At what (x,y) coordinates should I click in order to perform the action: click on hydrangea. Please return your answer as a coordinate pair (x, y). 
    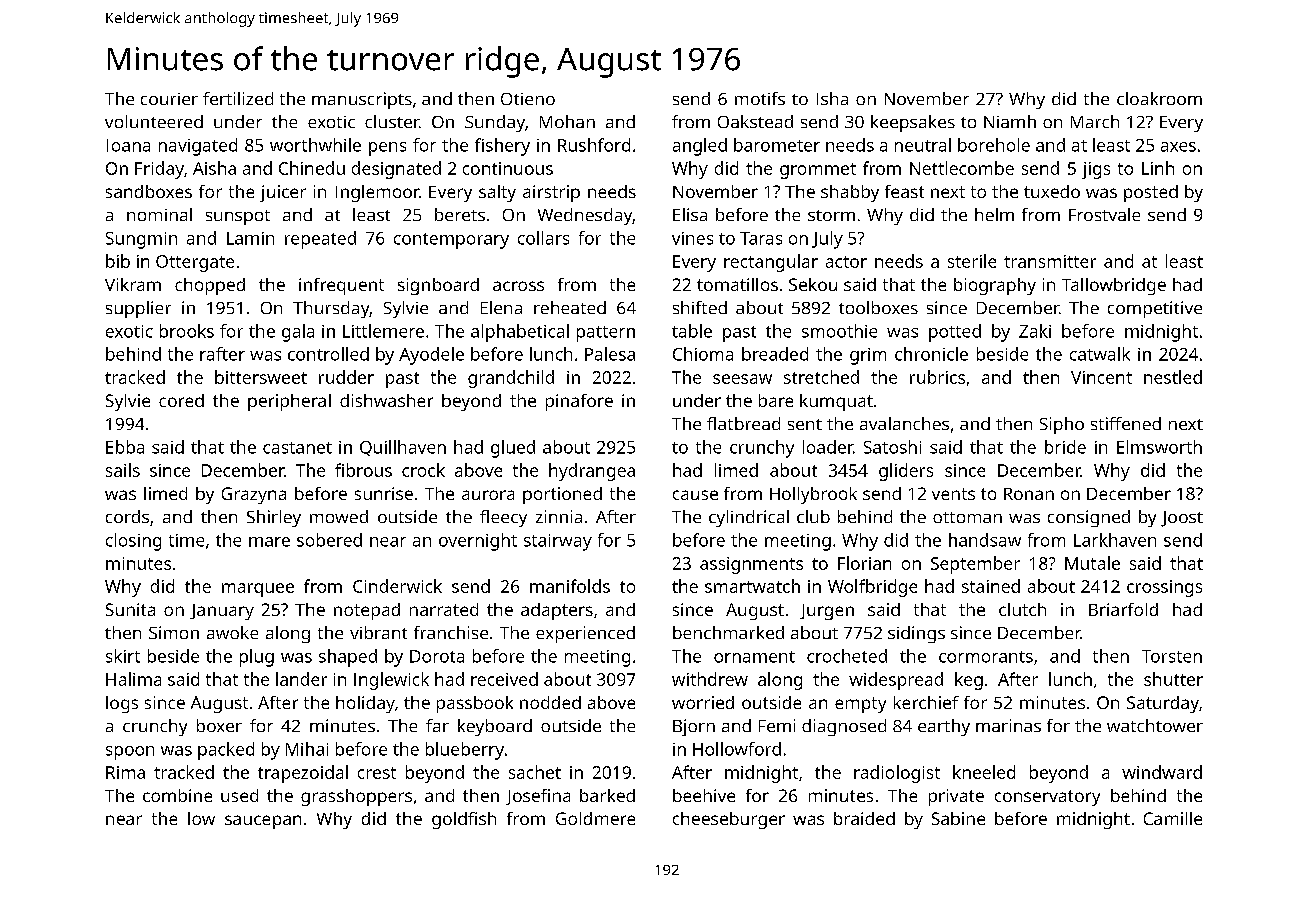
    Looking at the image, I should click on (592, 472).
